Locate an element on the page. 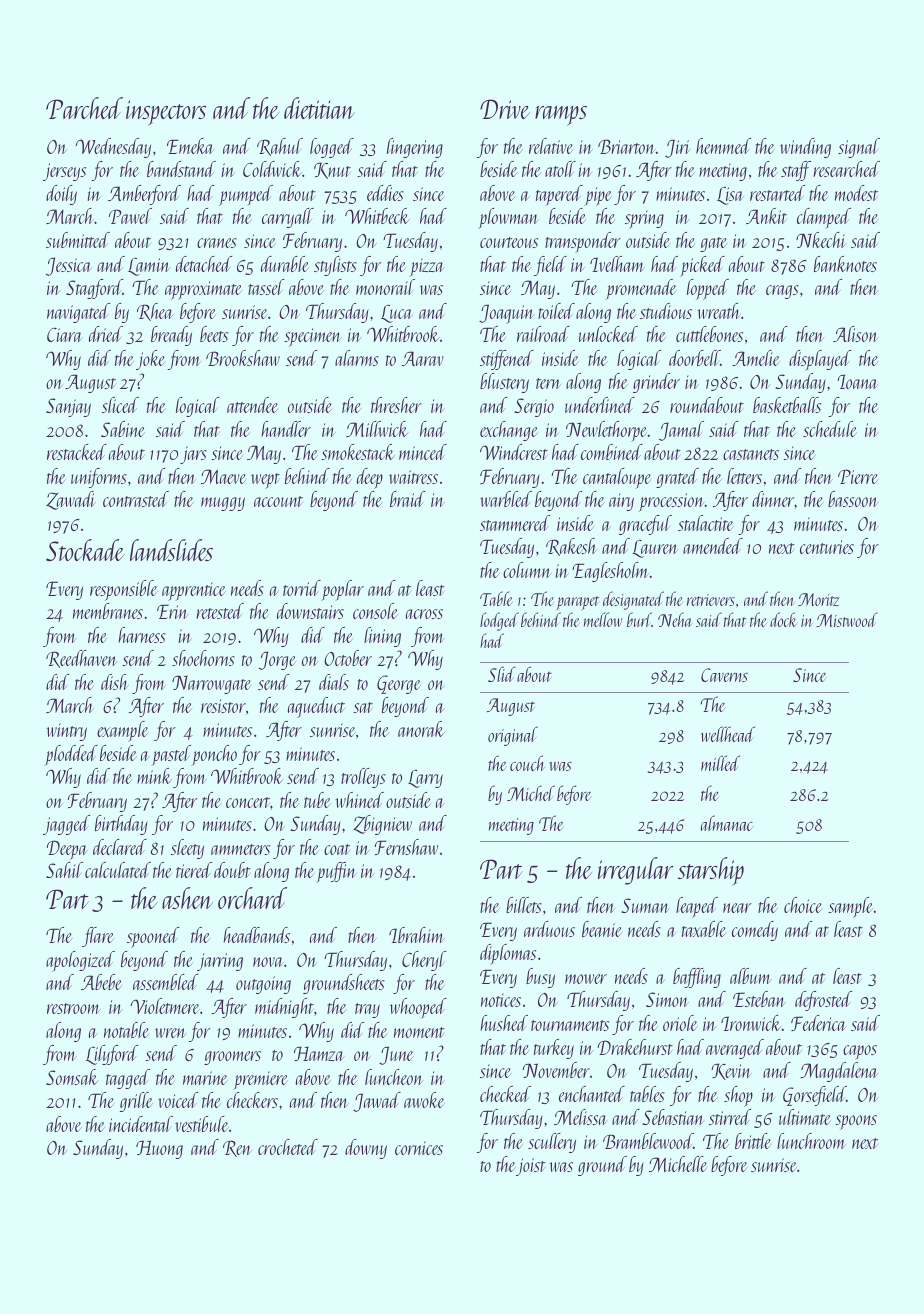 The width and height of the image is (924, 1314). whined is located at coordinates (359, 800).
